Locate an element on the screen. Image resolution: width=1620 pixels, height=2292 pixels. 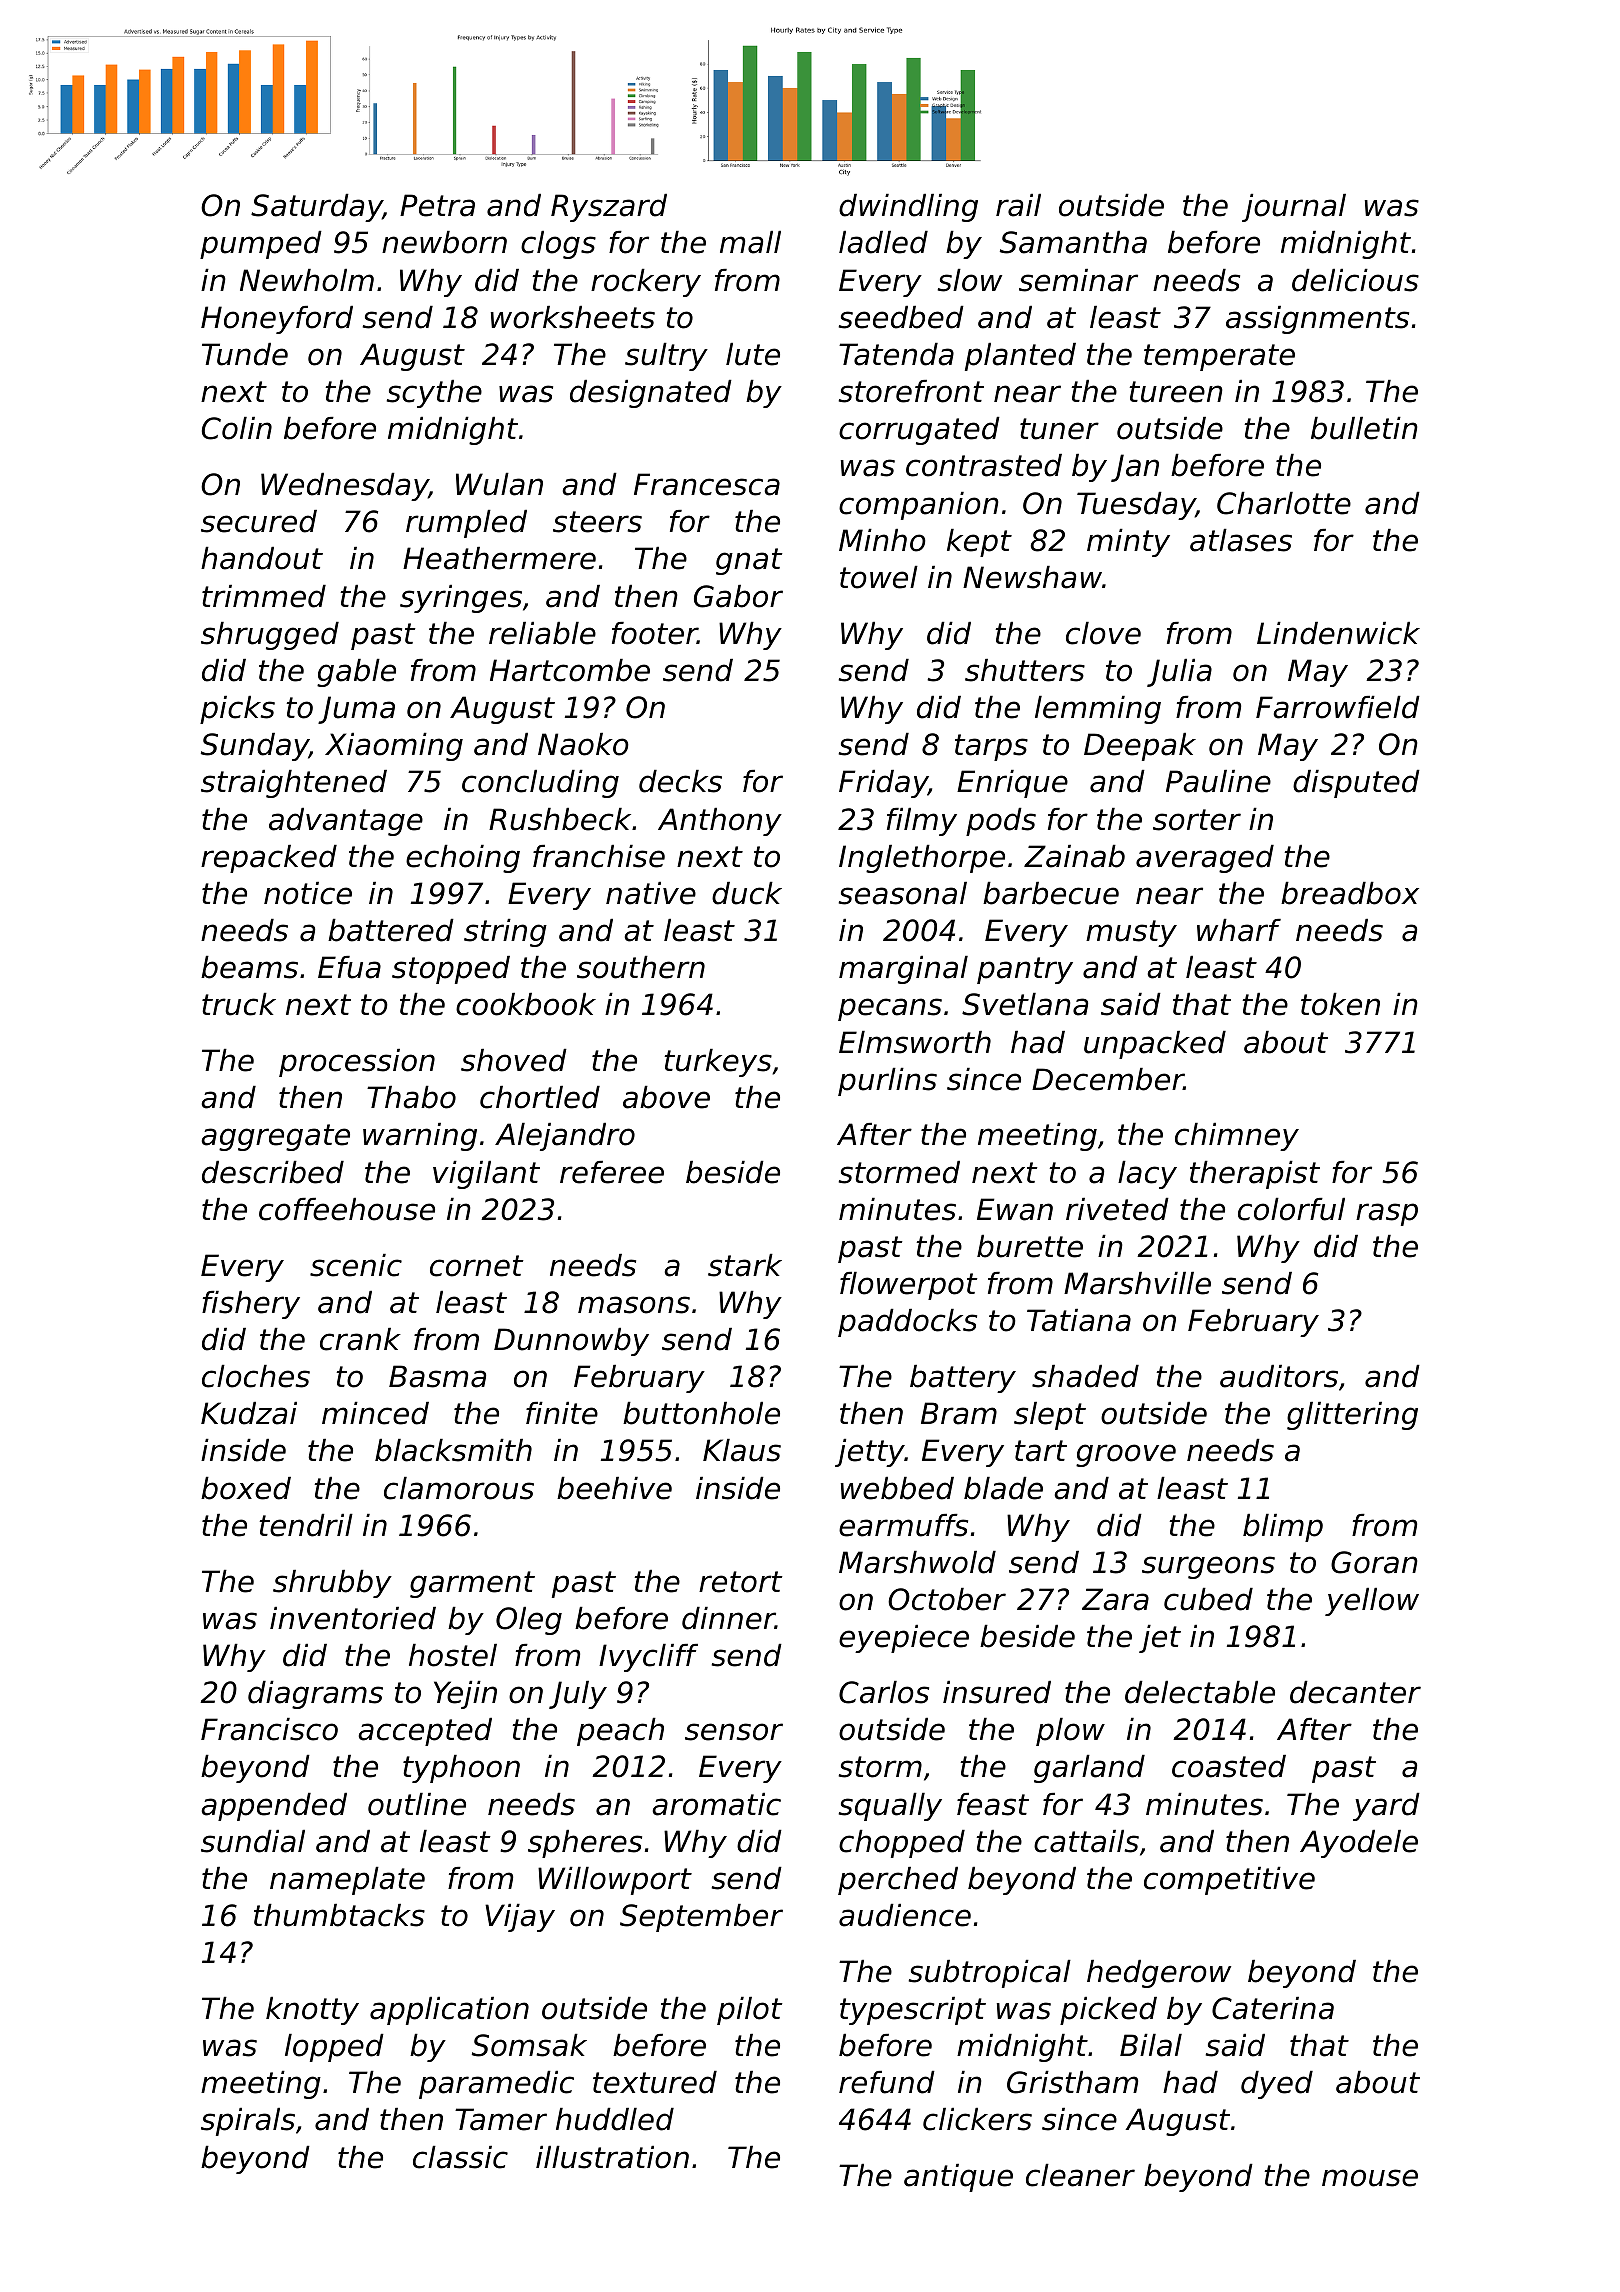
refund is located at coordinates (887, 2082).
